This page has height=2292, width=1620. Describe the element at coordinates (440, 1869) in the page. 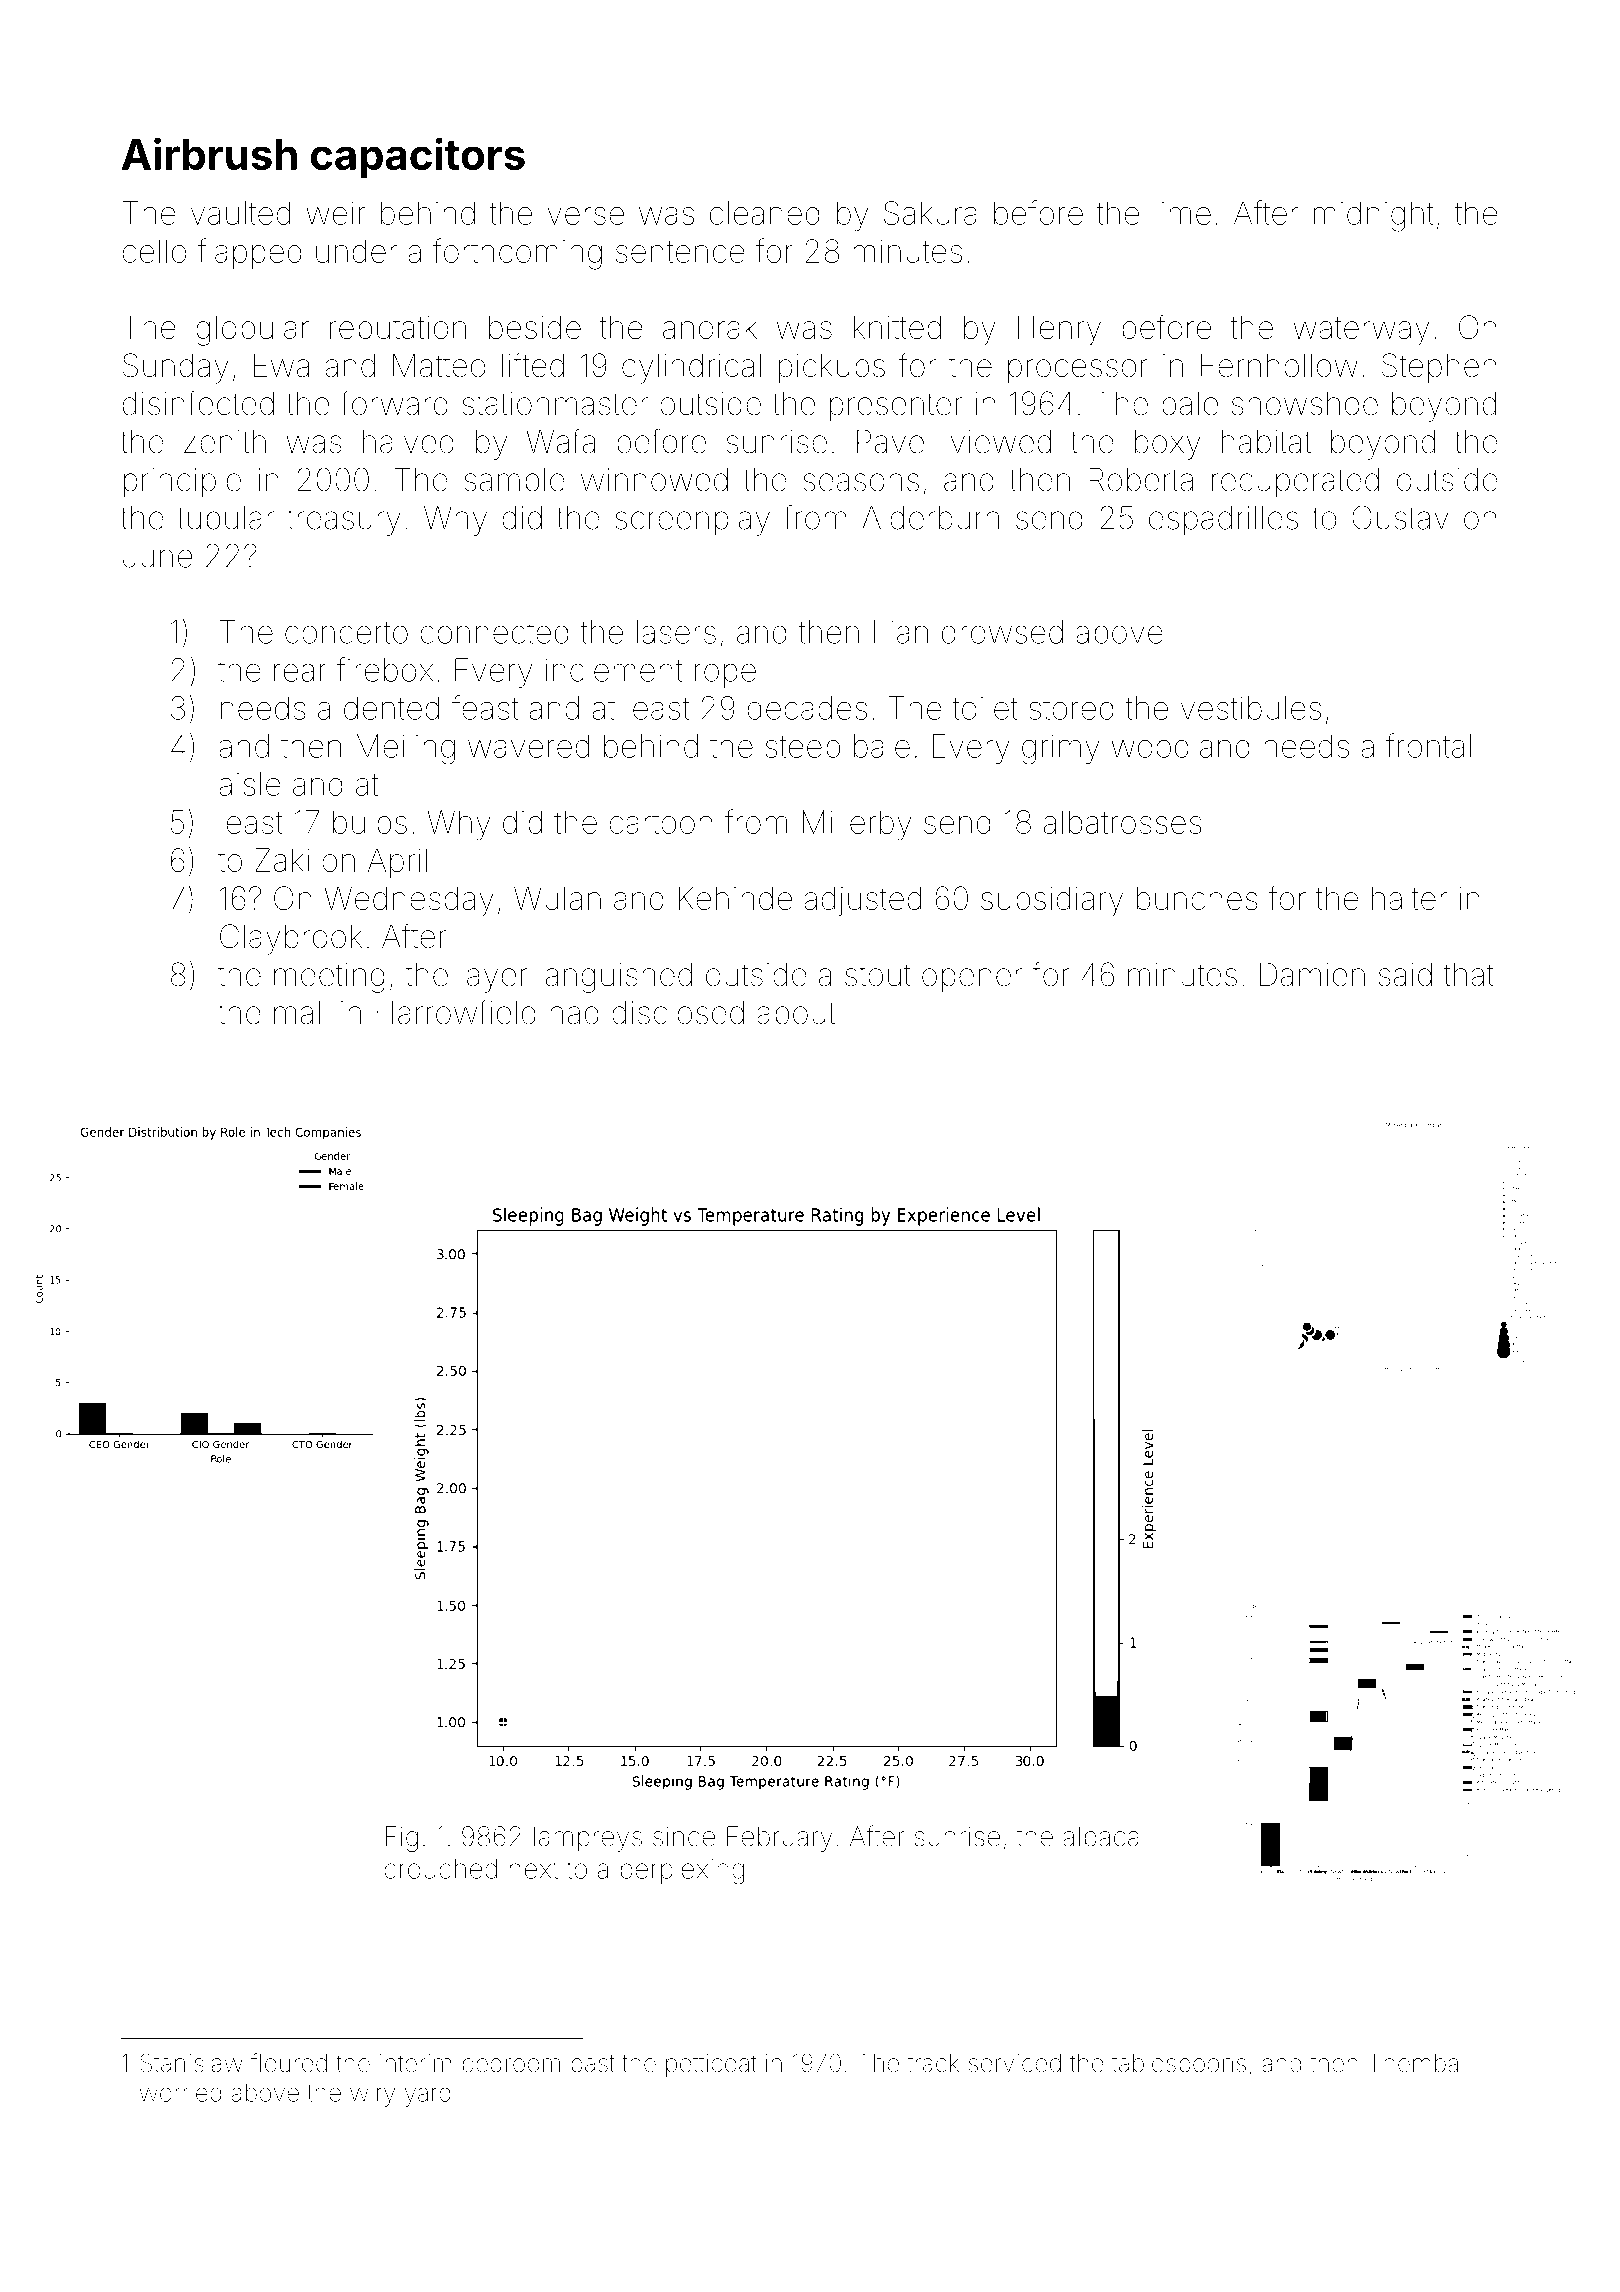

I see `crouched` at that location.
